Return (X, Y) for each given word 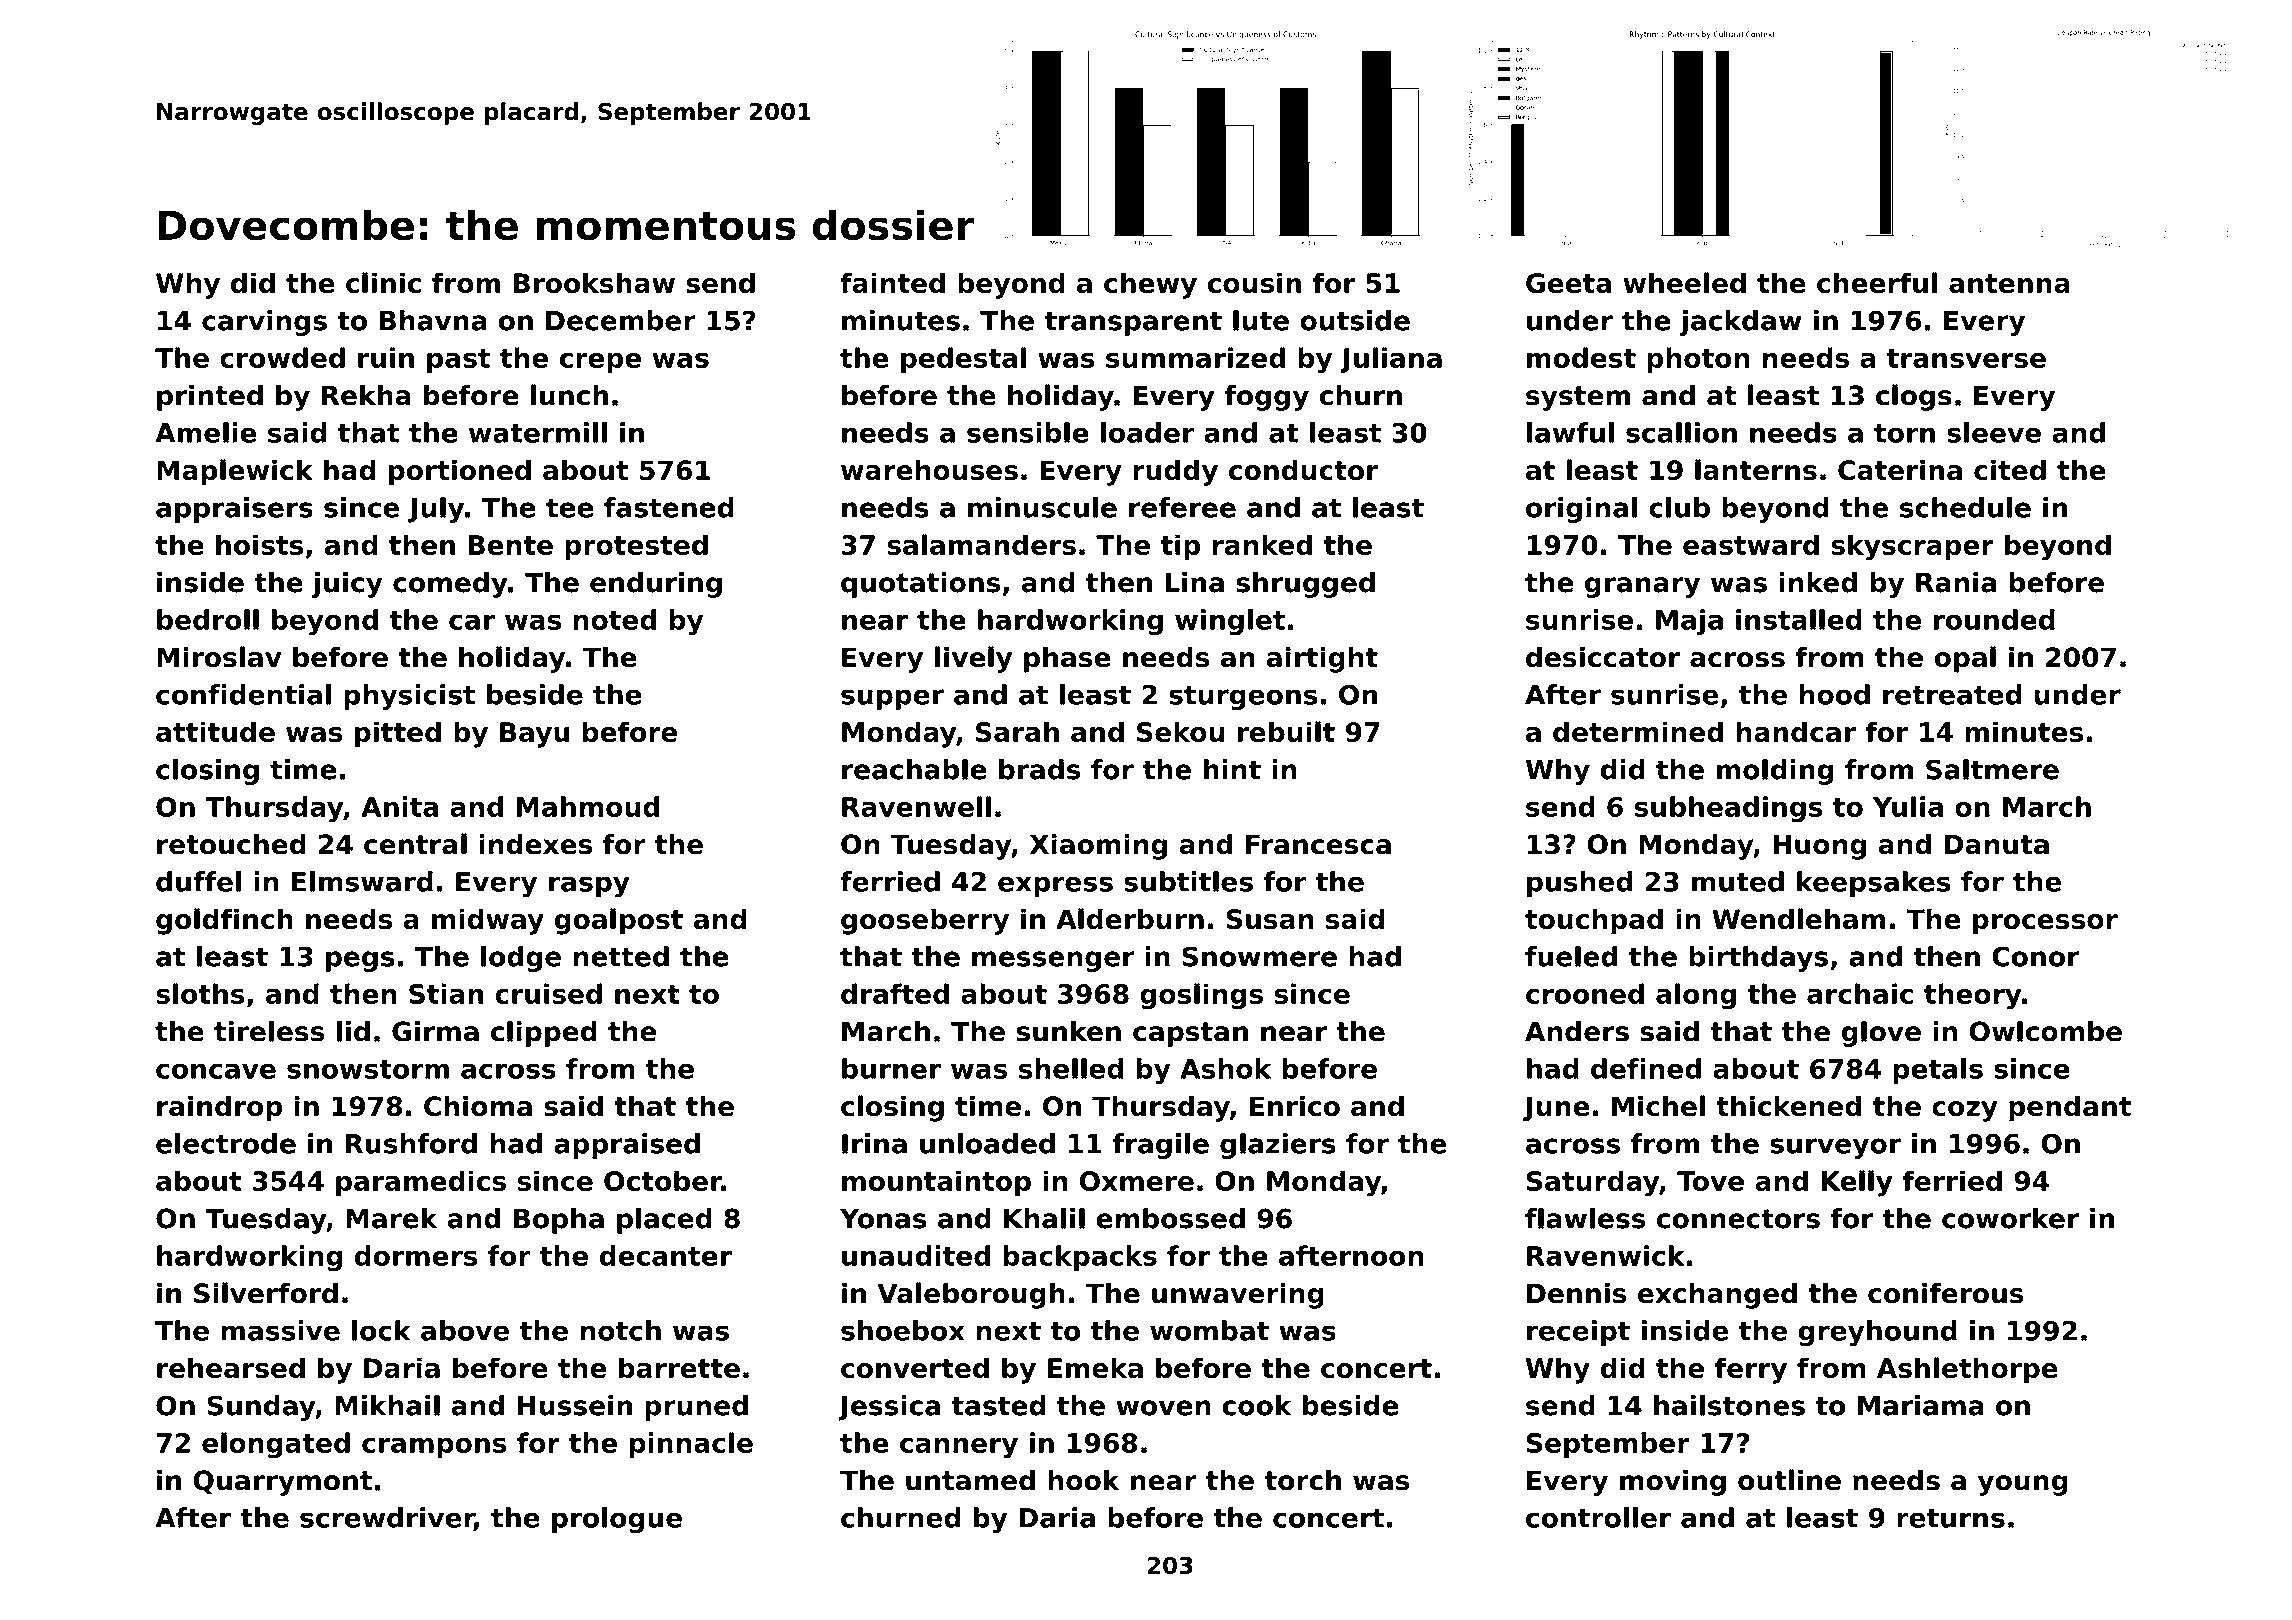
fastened (669, 507)
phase (1067, 660)
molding (1775, 772)
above (465, 1330)
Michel (1658, 1106)
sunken (1069, 1031)
